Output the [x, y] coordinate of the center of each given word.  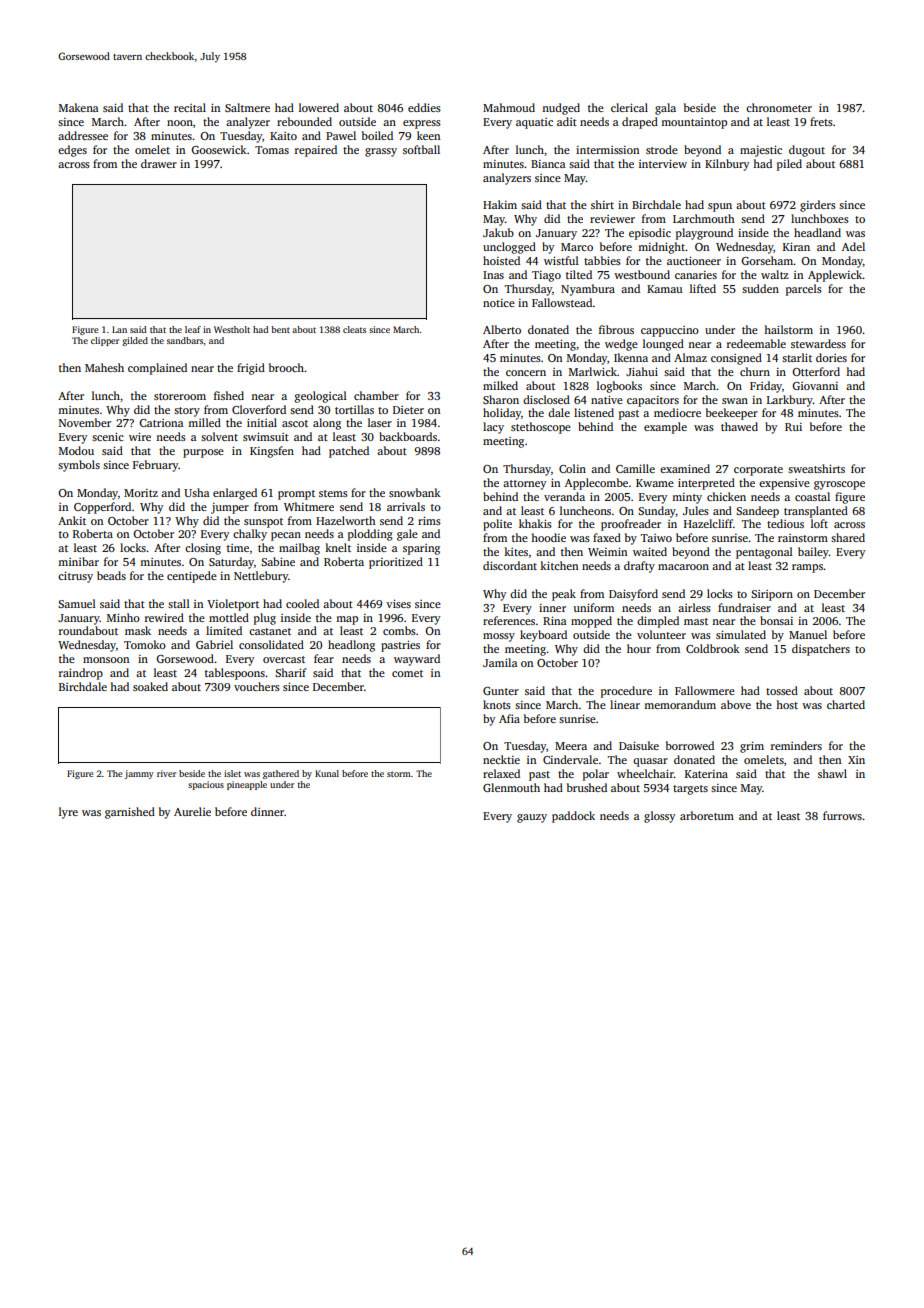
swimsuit [266, 436]
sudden [760, 288]
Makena [78, 107]
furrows [842, 815]
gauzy [532, 818]
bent [280, 329]
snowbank [415, 492]
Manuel [808, 634]
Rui [793, 427]
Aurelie [192, 811]
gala [665, 109]
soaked [150, 686]
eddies [424, 107]
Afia [509, 718]
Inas [493, 275]
